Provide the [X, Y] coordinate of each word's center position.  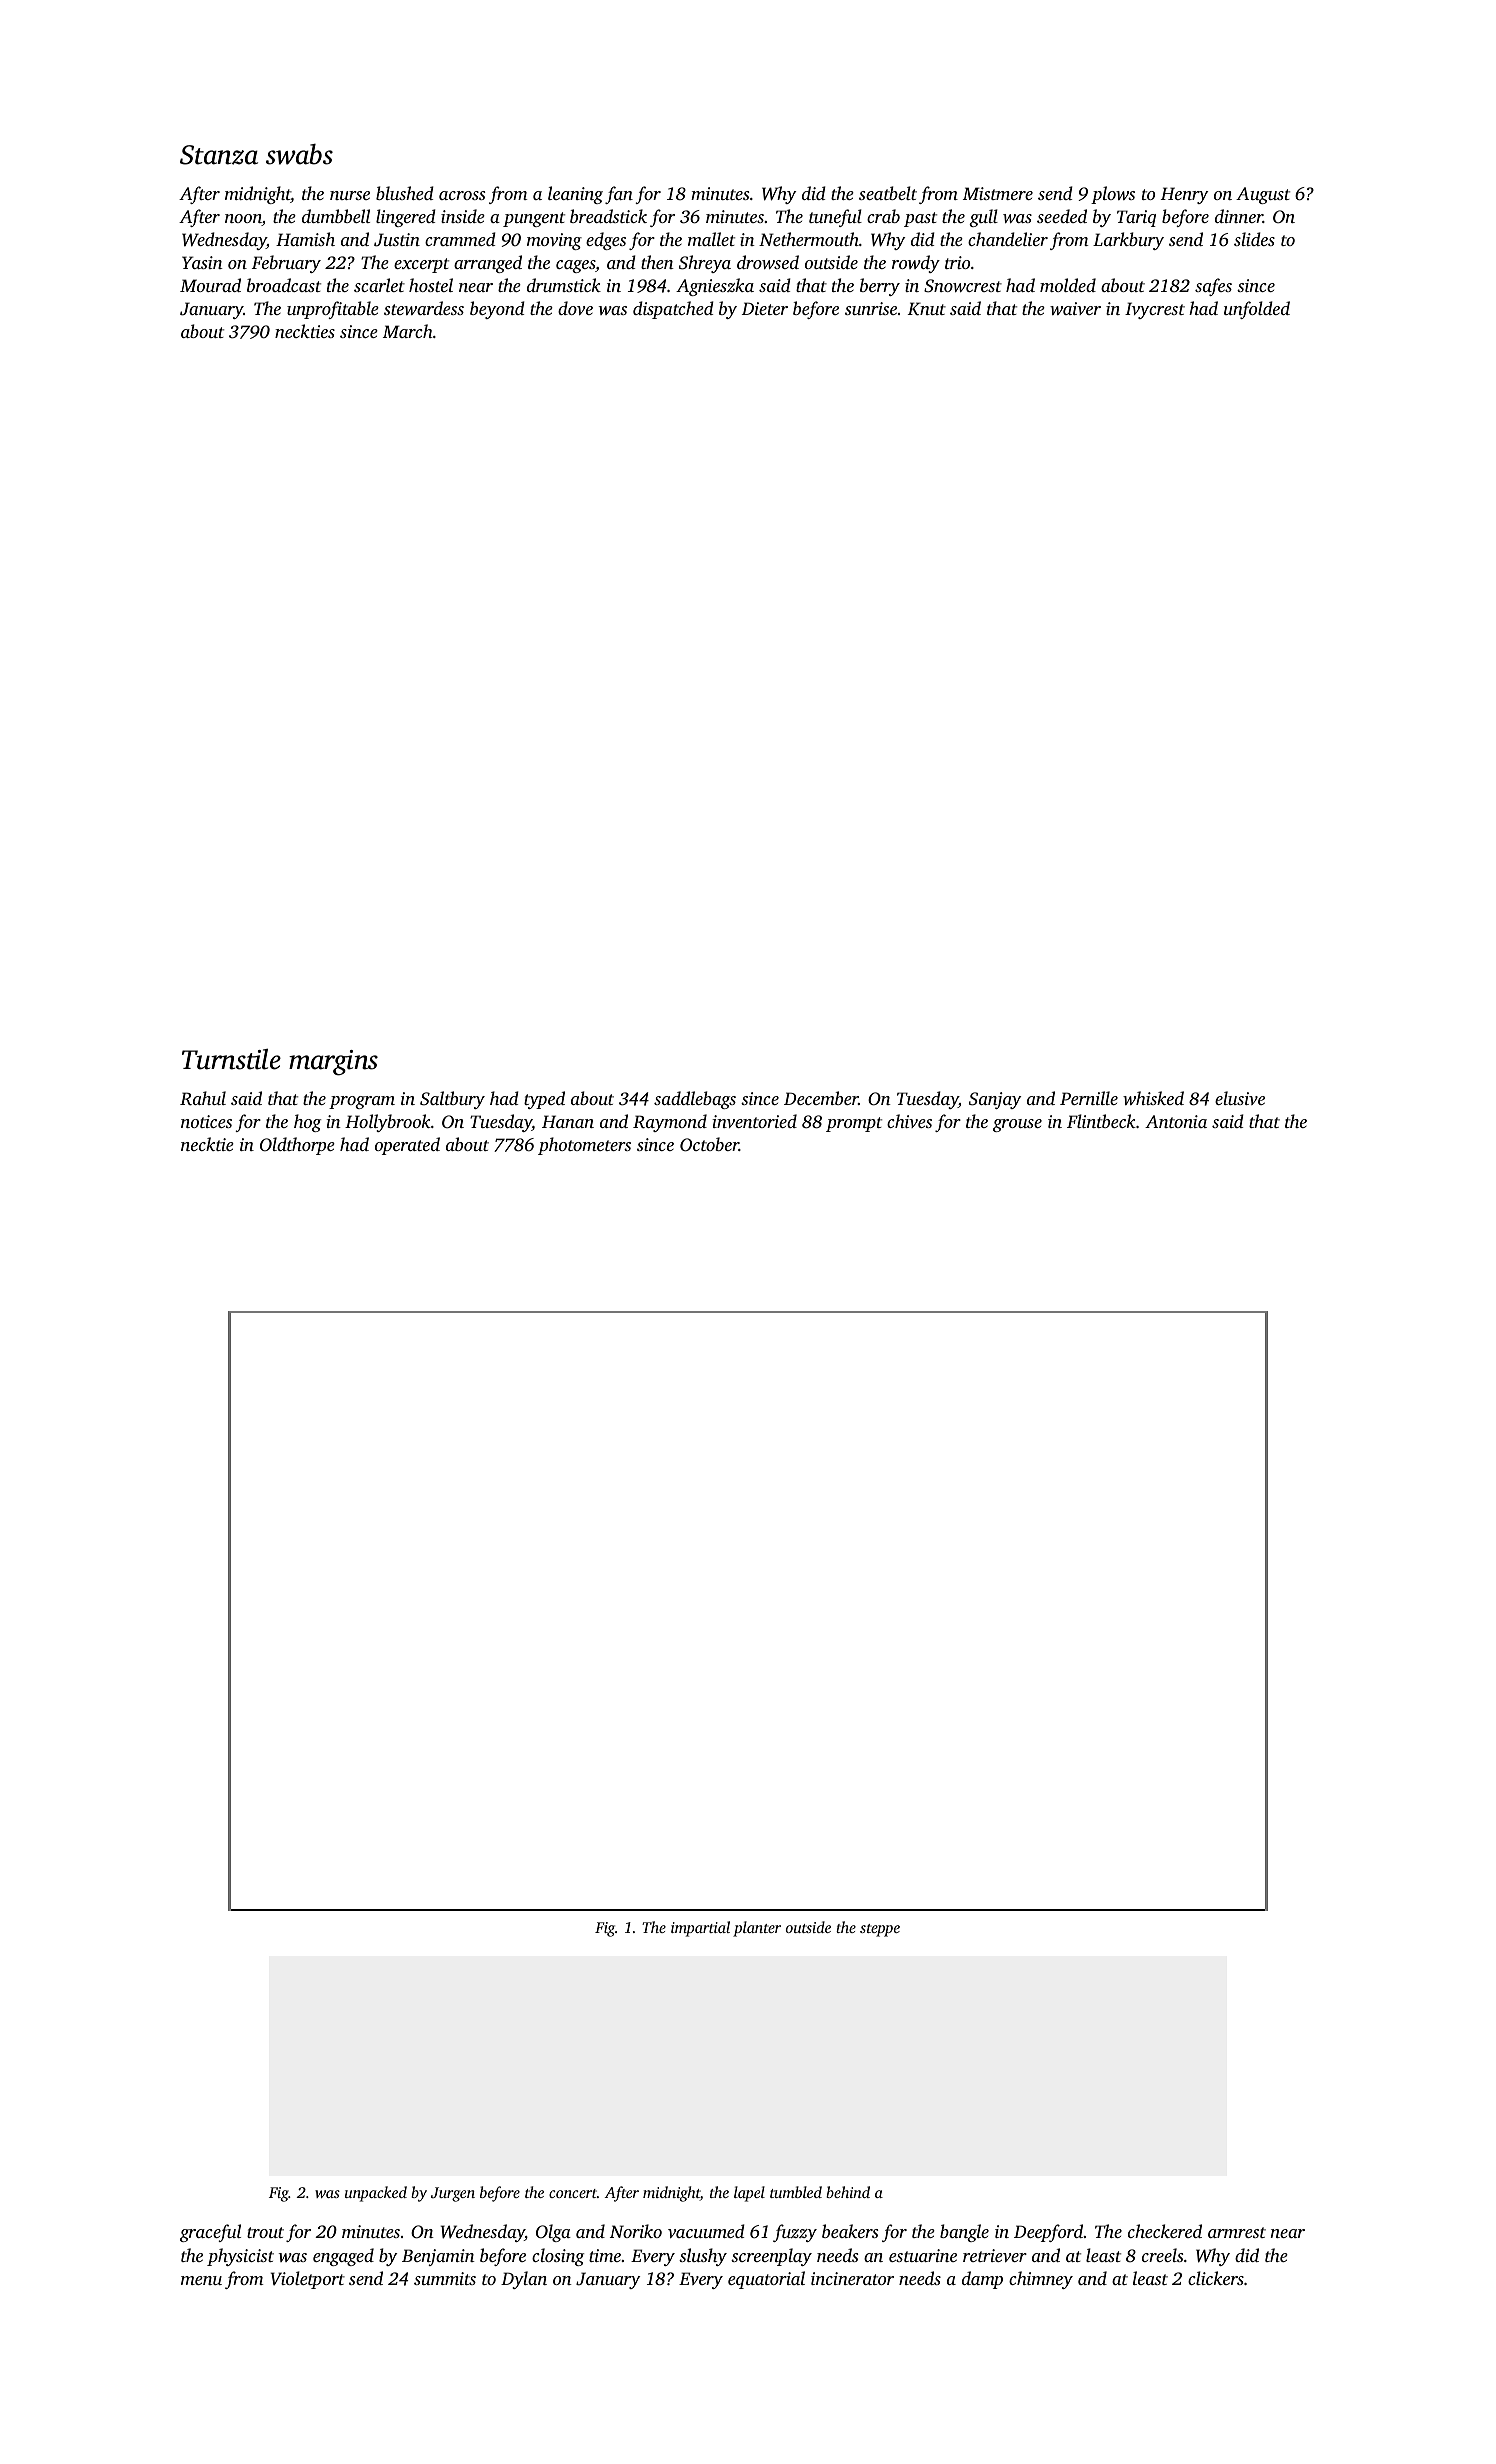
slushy [703, 2257]
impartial [700, 1929]
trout [265, 2232]
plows [1113, 195]
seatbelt [888, 193]
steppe [880, 1930]
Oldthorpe [297, 1146]
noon [243, 220]
